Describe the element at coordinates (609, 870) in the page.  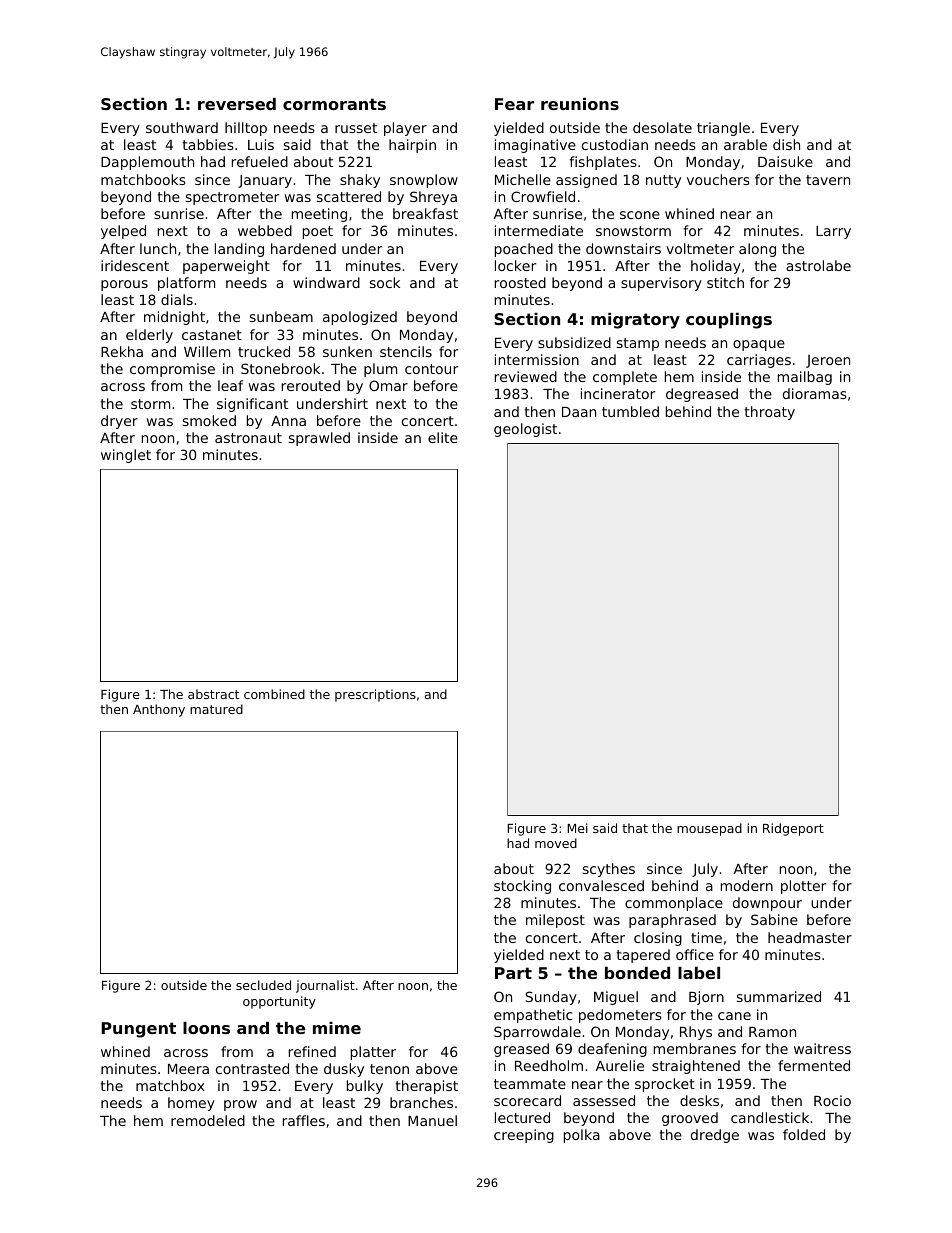
I see `scythes` at that location.
